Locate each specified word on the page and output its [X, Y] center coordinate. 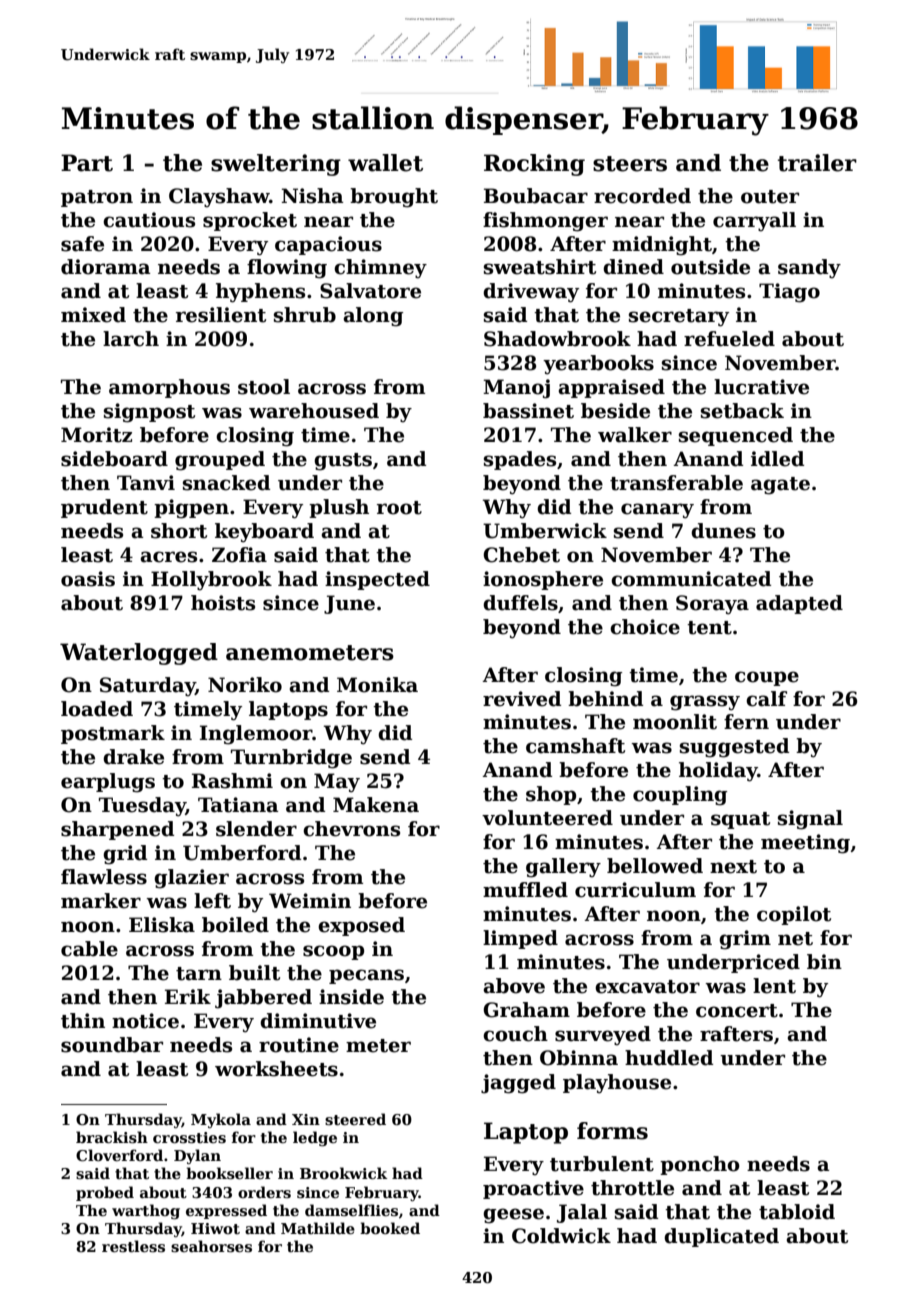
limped [520, 939]
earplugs [108, 783]
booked [390, 1228]
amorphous [169, 388]
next [733, 867]
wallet [385, 163]
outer [770, 197]
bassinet [528, 411]
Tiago [789, 293]
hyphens [260, 293]
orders [264, 1192]
